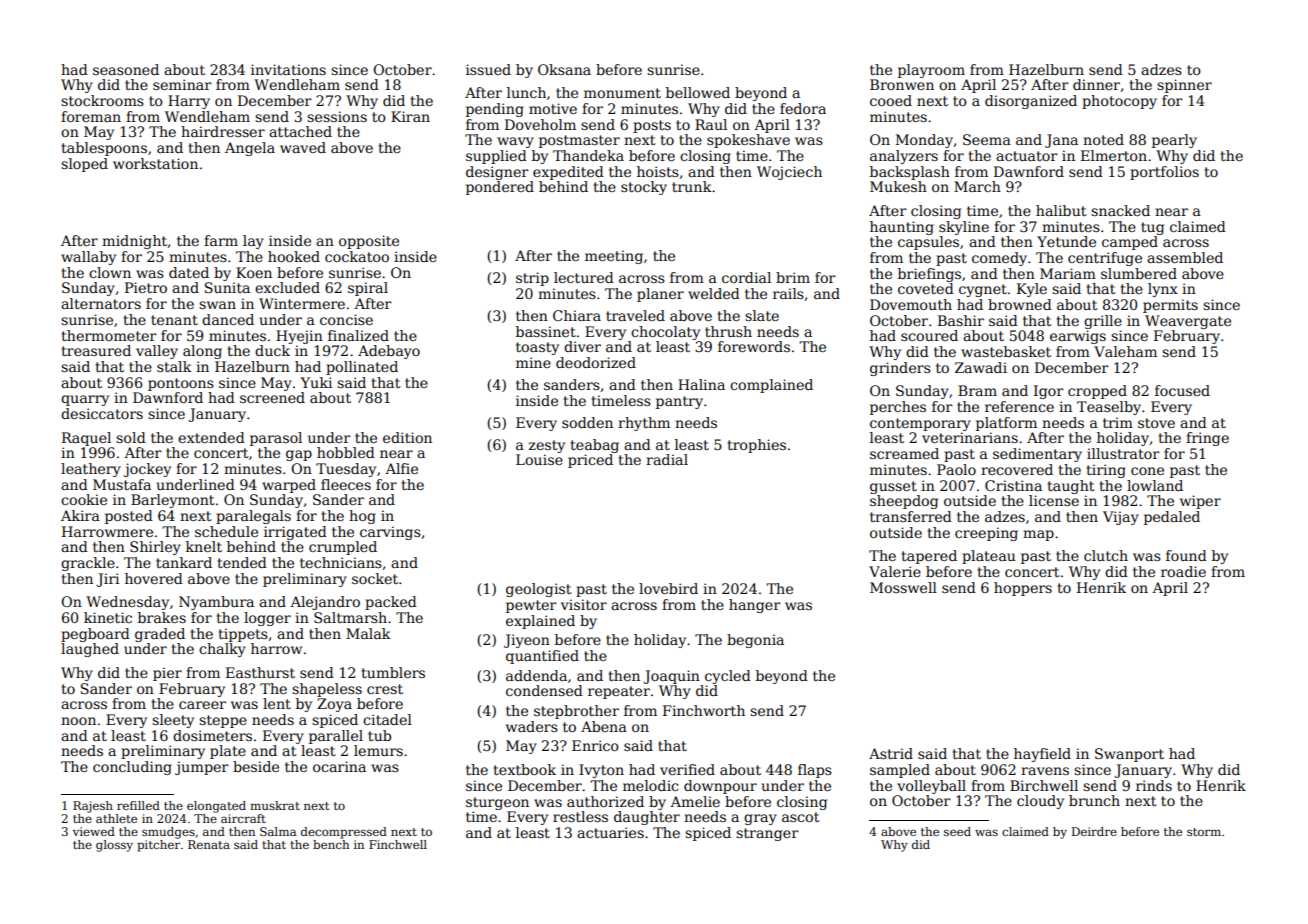 The height and width of the screenshot is (924, 1308). Describe the element at coordinates (687, 769) in the screenshot. I see `verified` at that location.
